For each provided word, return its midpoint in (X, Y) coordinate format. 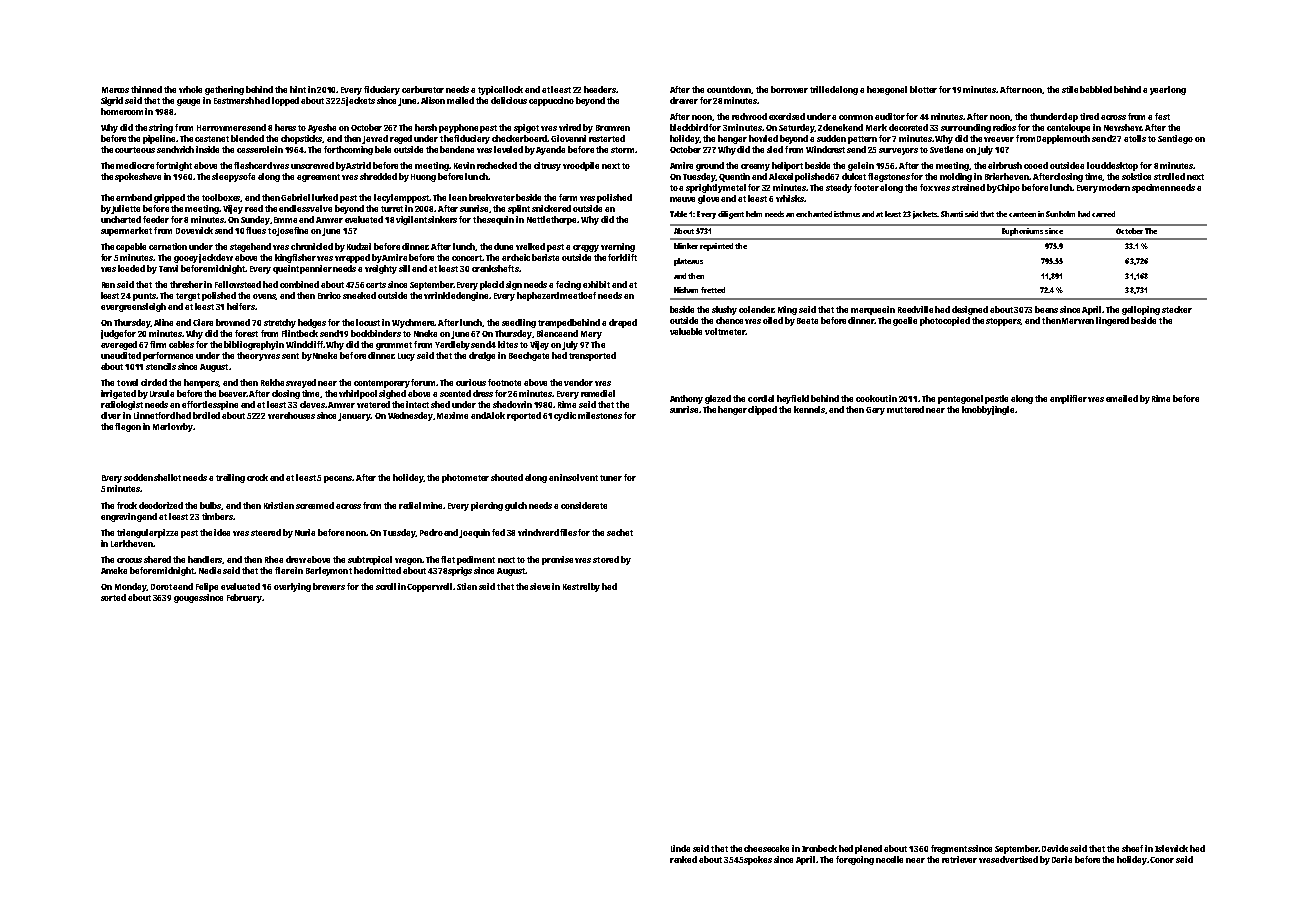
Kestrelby (581, 587)
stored (606, 559)
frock (127, 505)
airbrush (1005, 165)
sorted (113, 597)
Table (678, 214)
